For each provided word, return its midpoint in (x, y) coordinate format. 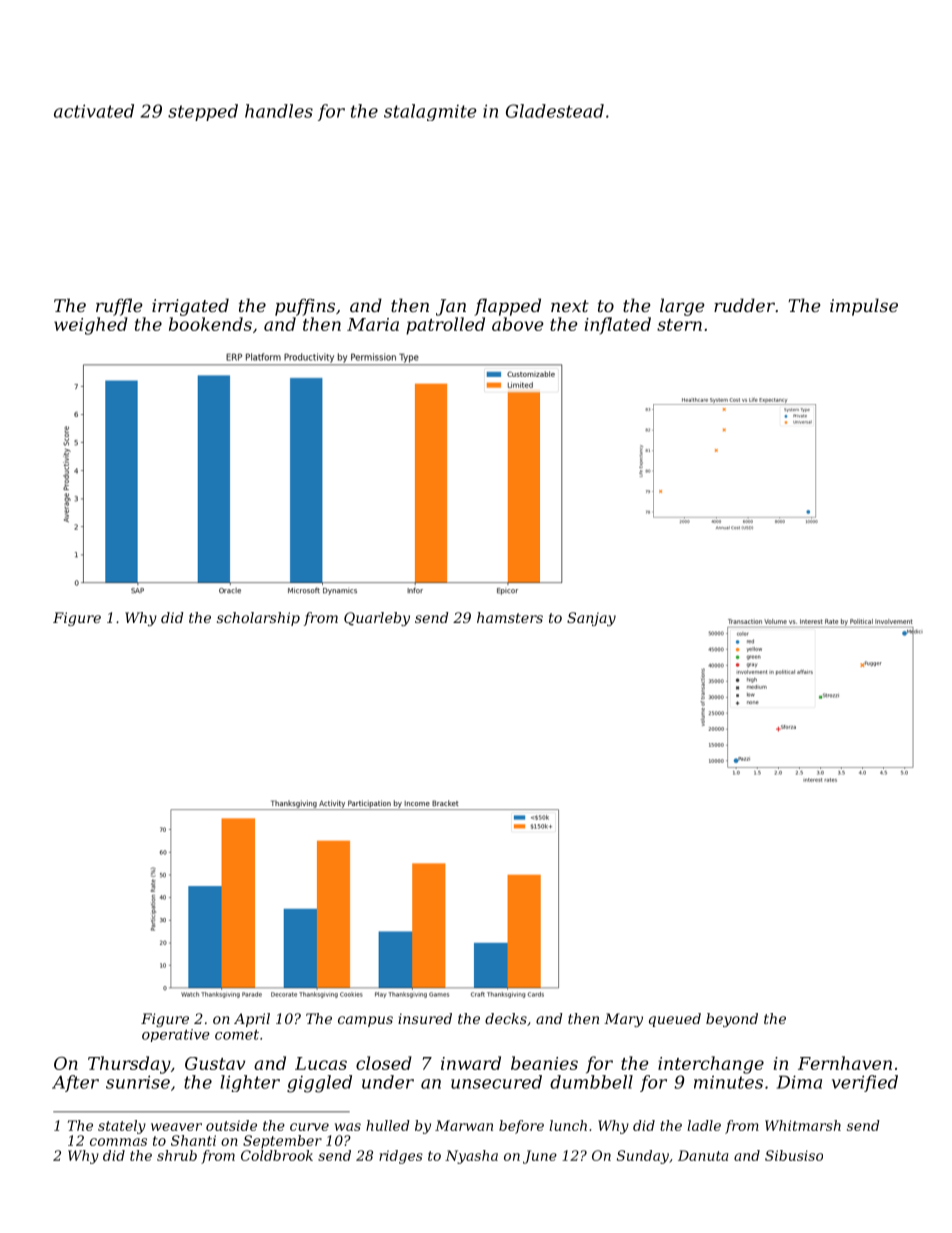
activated (94, 111)
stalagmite (430, 112)
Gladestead (555, 111)
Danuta (703, 1155)
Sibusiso (794, 1155)
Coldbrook (277, 1155)
